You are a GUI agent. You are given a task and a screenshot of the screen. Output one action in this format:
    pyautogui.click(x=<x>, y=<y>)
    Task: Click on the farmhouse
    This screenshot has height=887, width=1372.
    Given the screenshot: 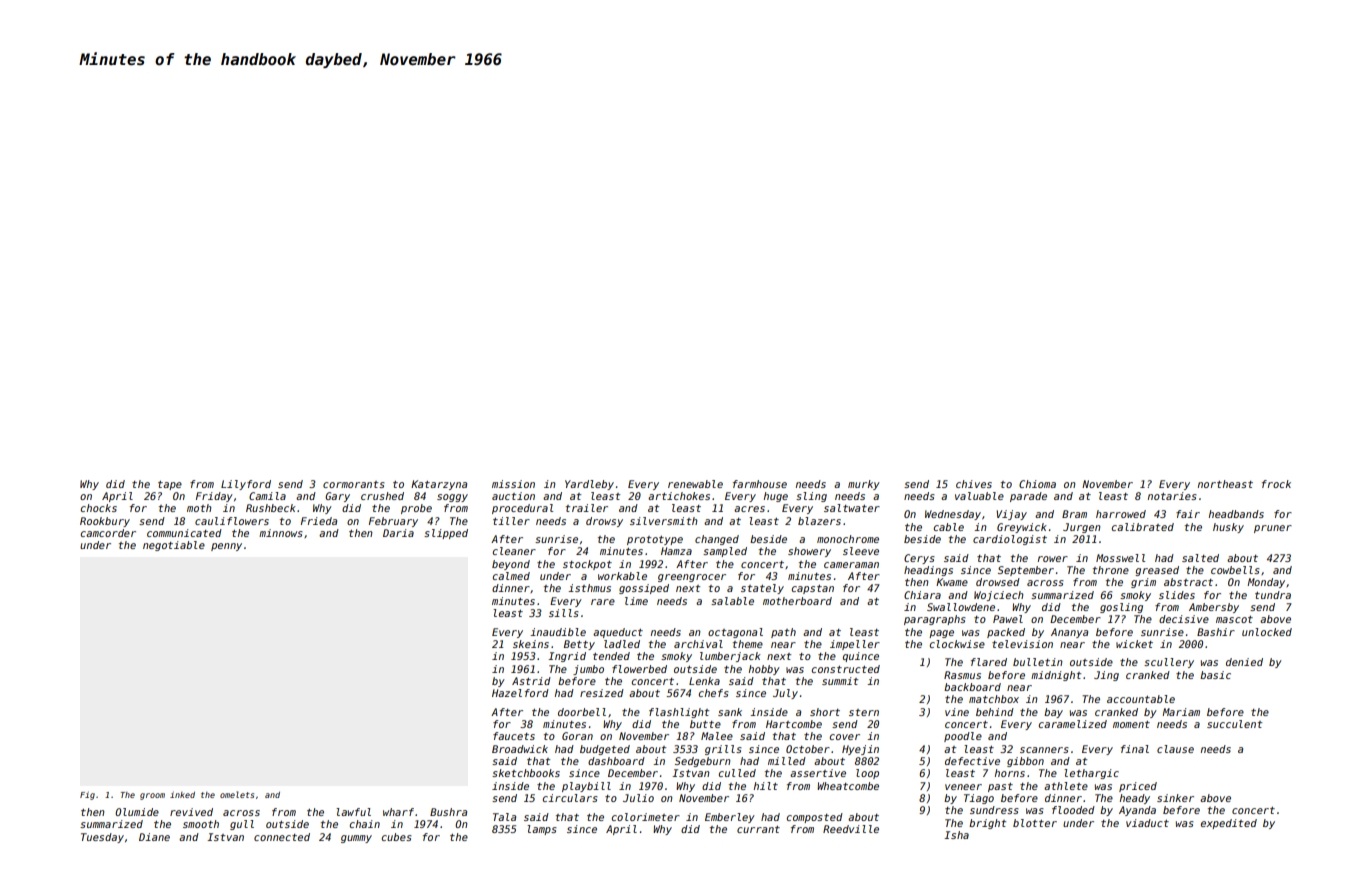 What is the action you would take?
    pyautogui.click(x=760, y=484)
